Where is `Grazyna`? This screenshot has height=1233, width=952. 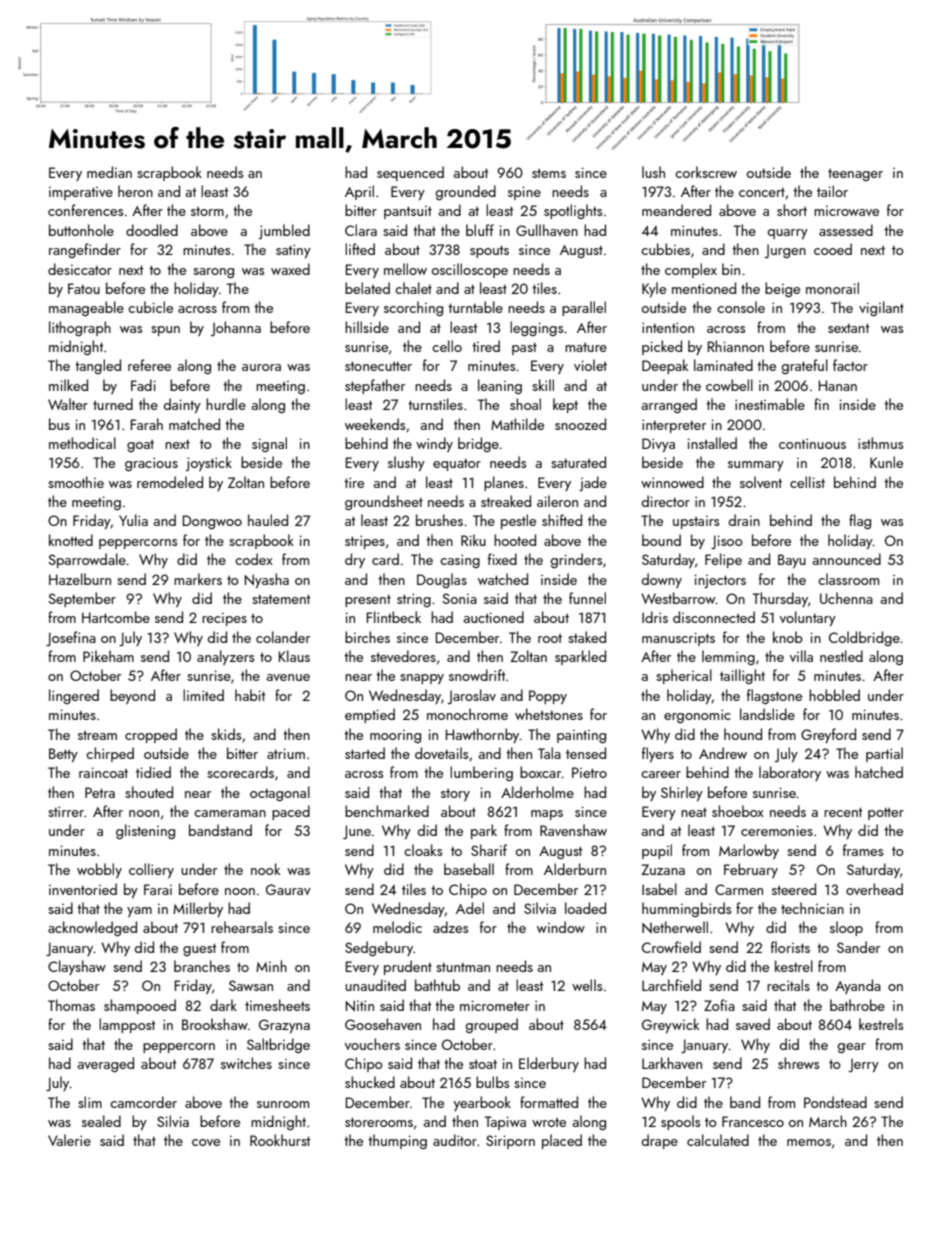
Grazyna is located at coordinates (284, 1026).
